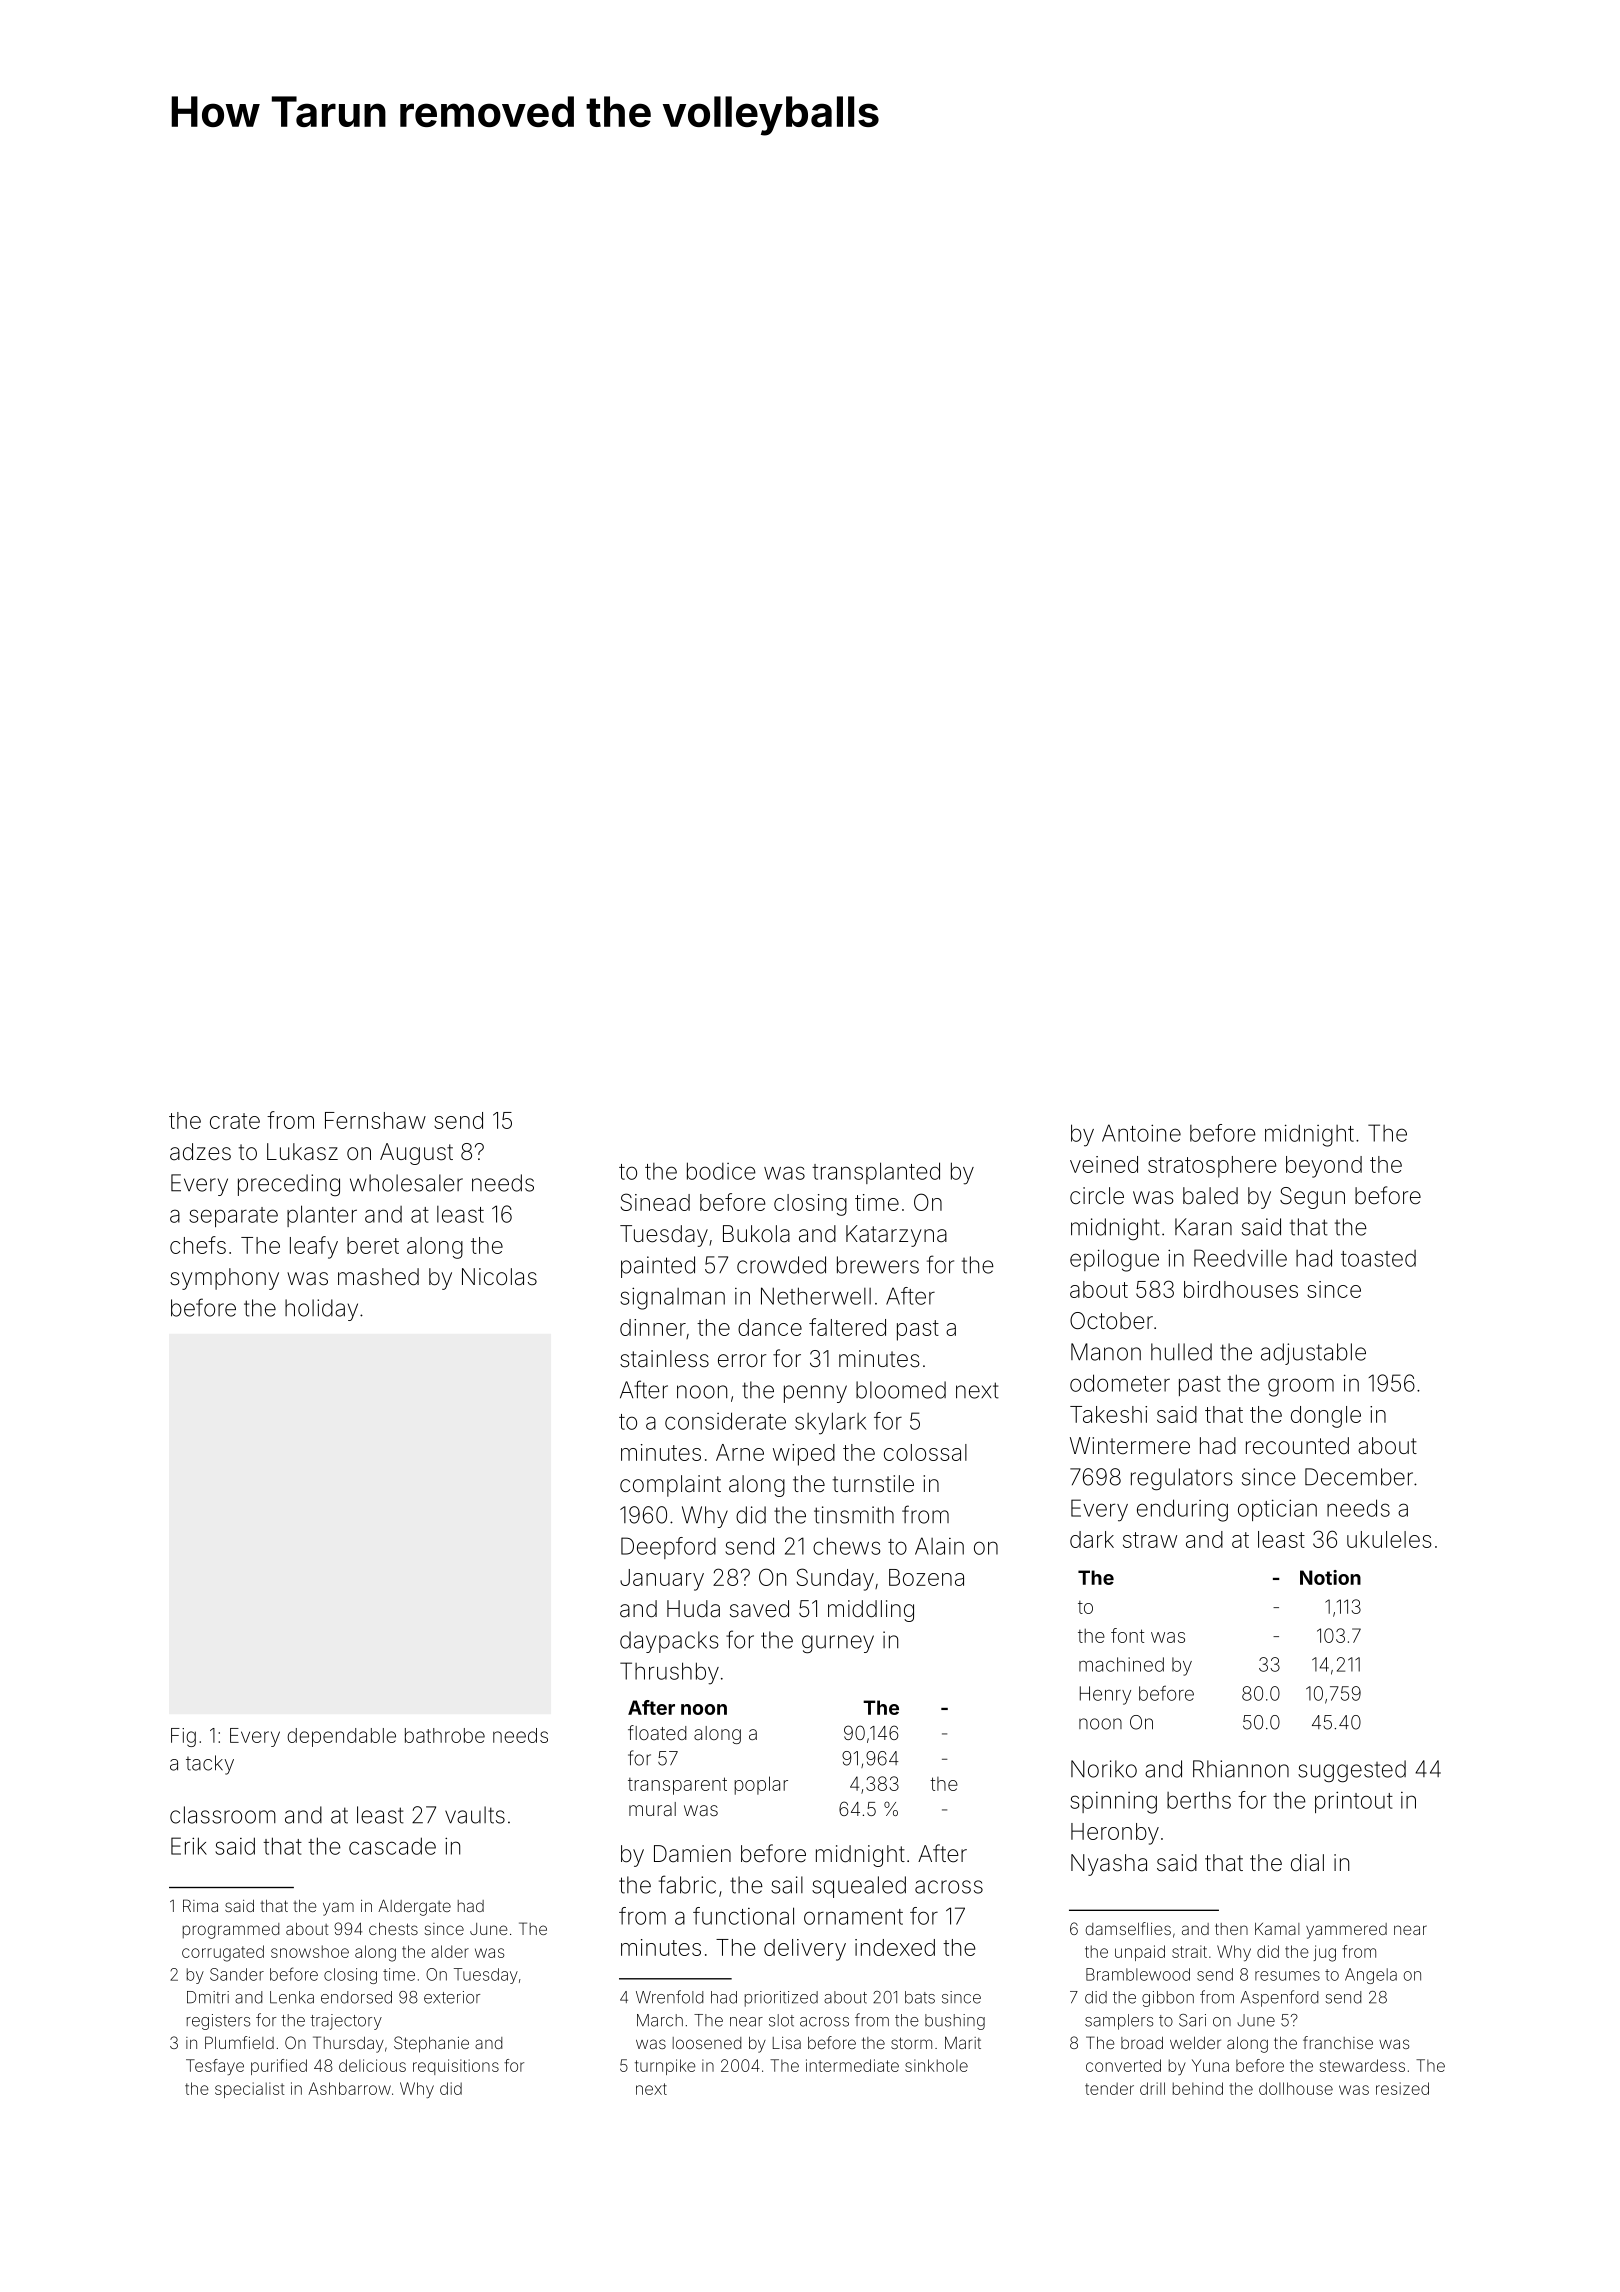 This image has width=1620, height=2292. I want to click on ukuleles, so click(1389, 1539).
